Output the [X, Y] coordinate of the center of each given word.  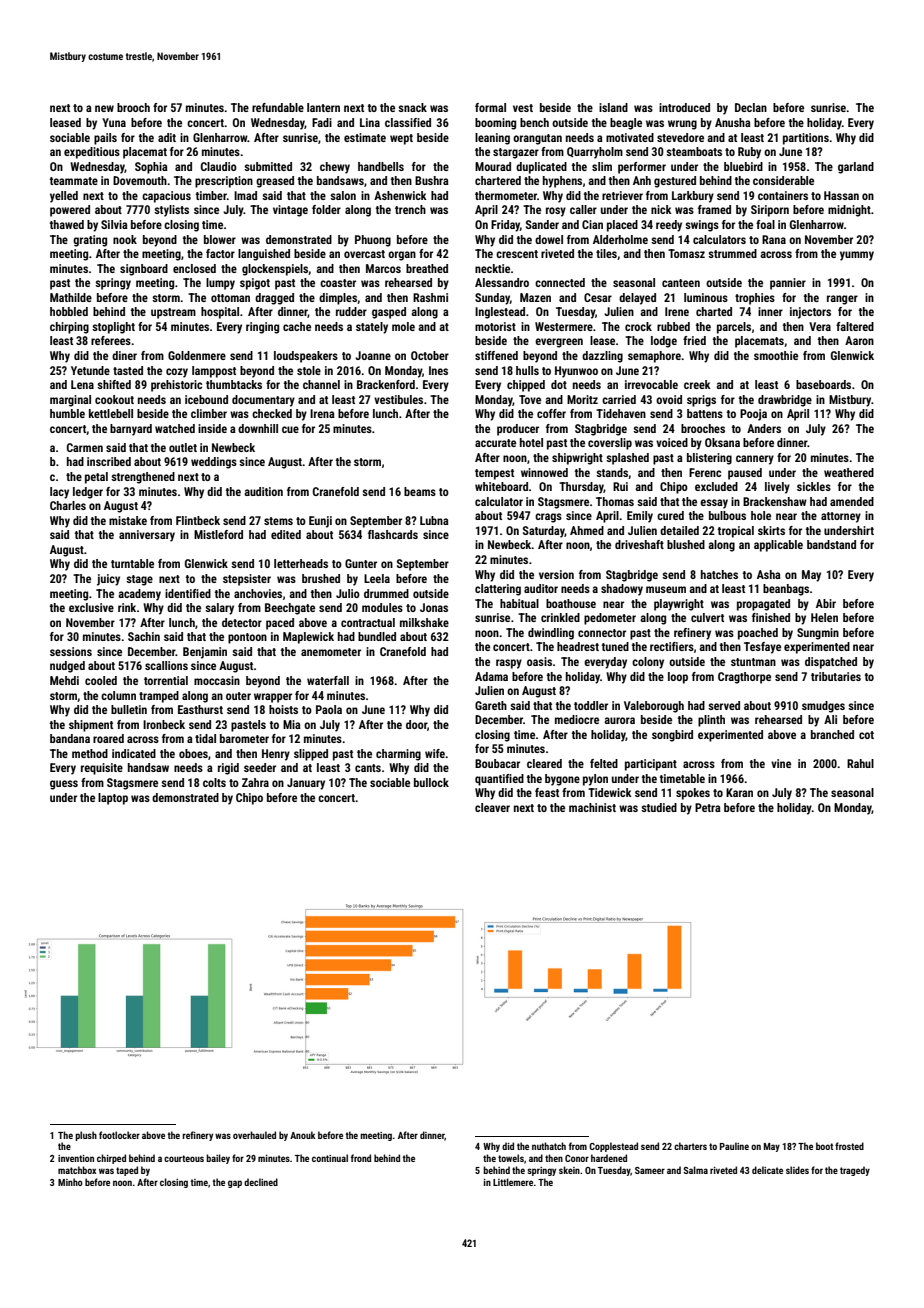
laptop [113, 799]
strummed [732, 253]
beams [420, 491]
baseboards [823, 384]
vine [781, 763]
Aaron [859, 340]
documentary [263, 401]
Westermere [564, 326]
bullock [431, 782]
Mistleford [218, 534]
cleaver [492, 807]
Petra [708, 807]
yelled [64, 197]
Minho [70, 1182]
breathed [427, 268]
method [90, 753]
